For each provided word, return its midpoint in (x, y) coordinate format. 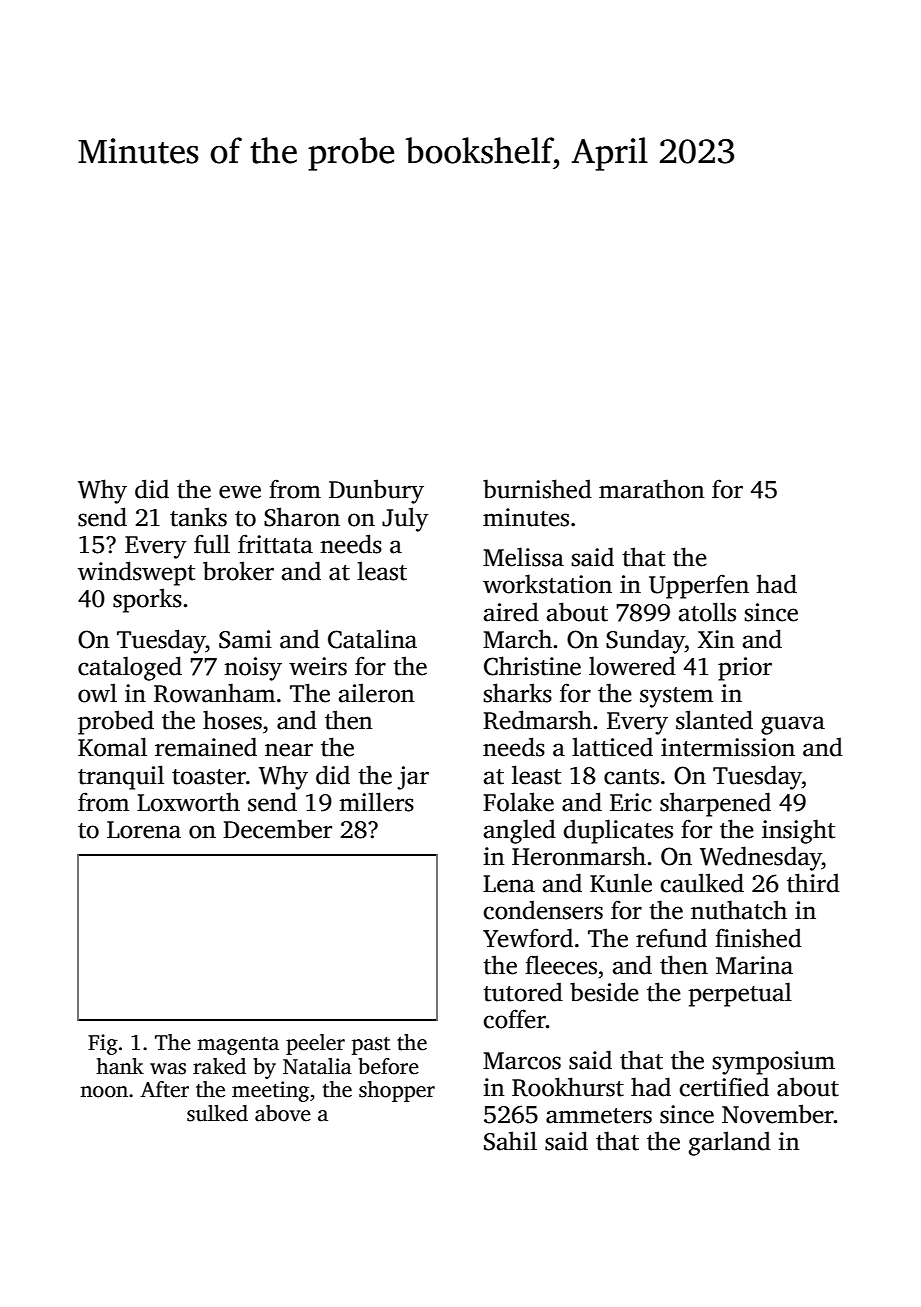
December (277, 829)
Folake (518, 802)
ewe (240, 492)
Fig (103, 1044)
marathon (652, 489)
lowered (632, 666)
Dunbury (376, 491)
